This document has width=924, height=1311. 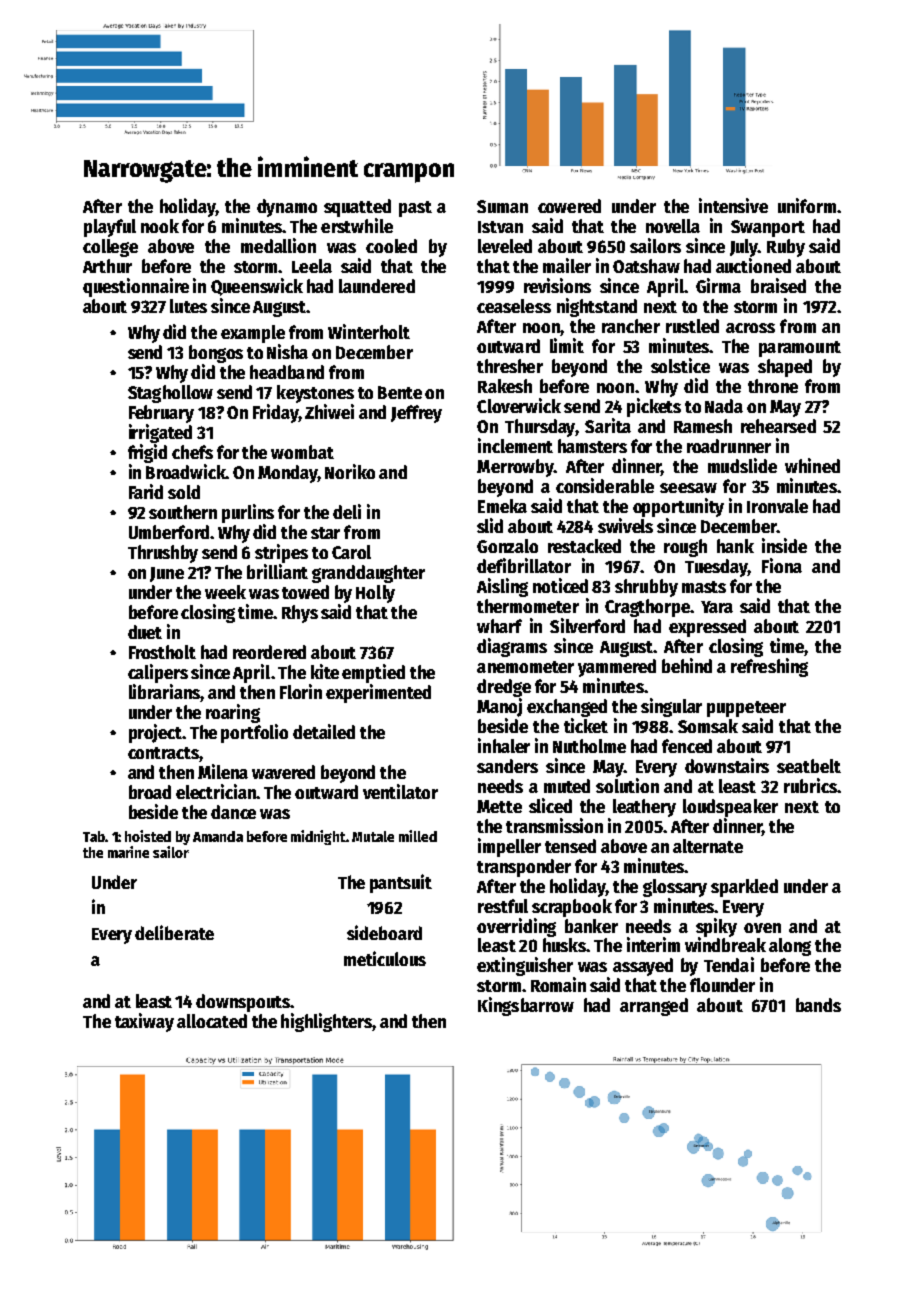 What do you see at coordinates (769, 667) in the document?
I see `refreshing` at bounding box center [769, 667].
